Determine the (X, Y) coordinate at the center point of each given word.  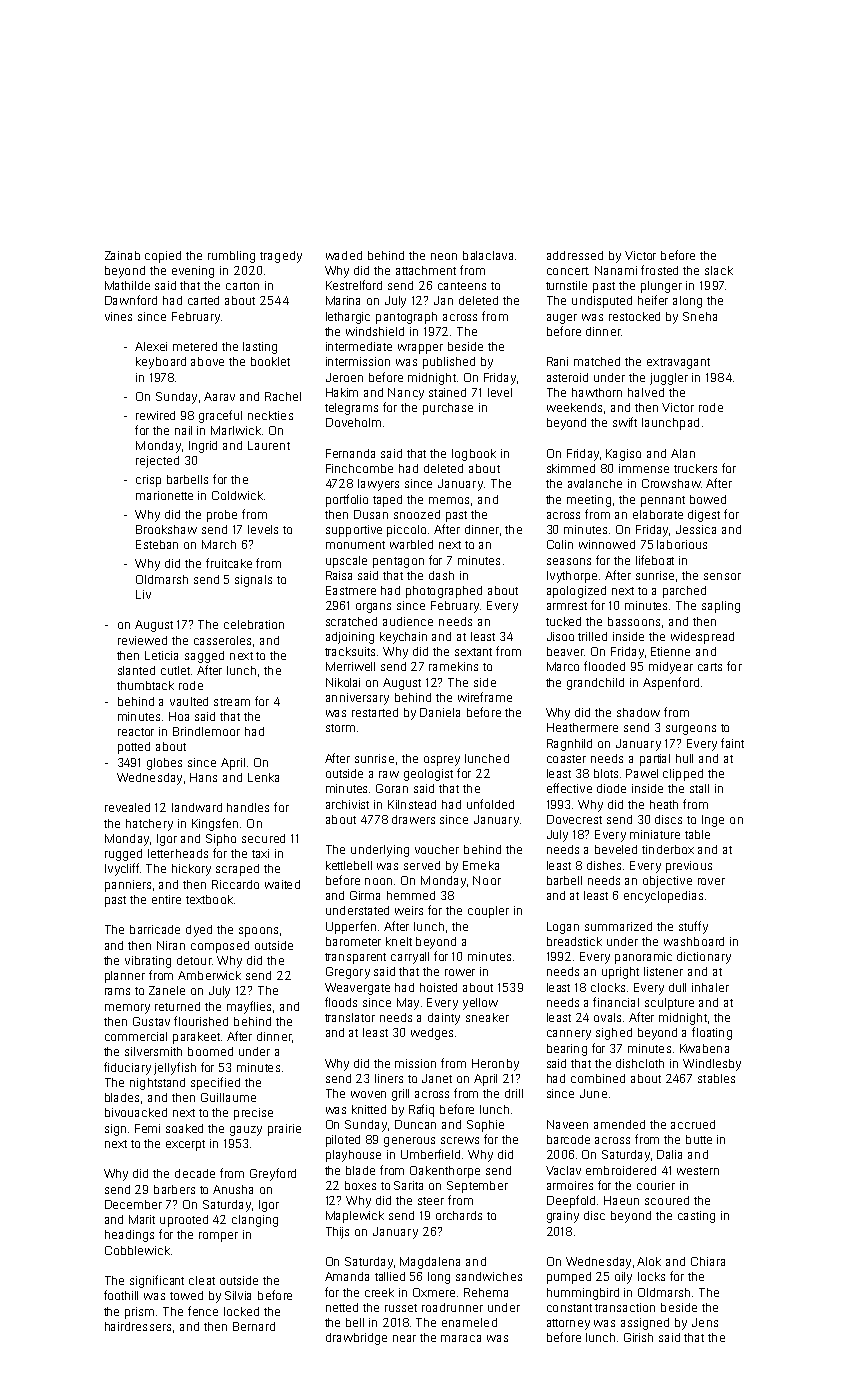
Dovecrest (574, 819)
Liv (143, 594)
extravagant (678, 363)
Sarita (408, 1185)
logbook (474, 455)
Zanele (167, 990)
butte (699, 1139)
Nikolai (343, 682)
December (133, 1204)
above (207, 361)
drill (514, 1093)
